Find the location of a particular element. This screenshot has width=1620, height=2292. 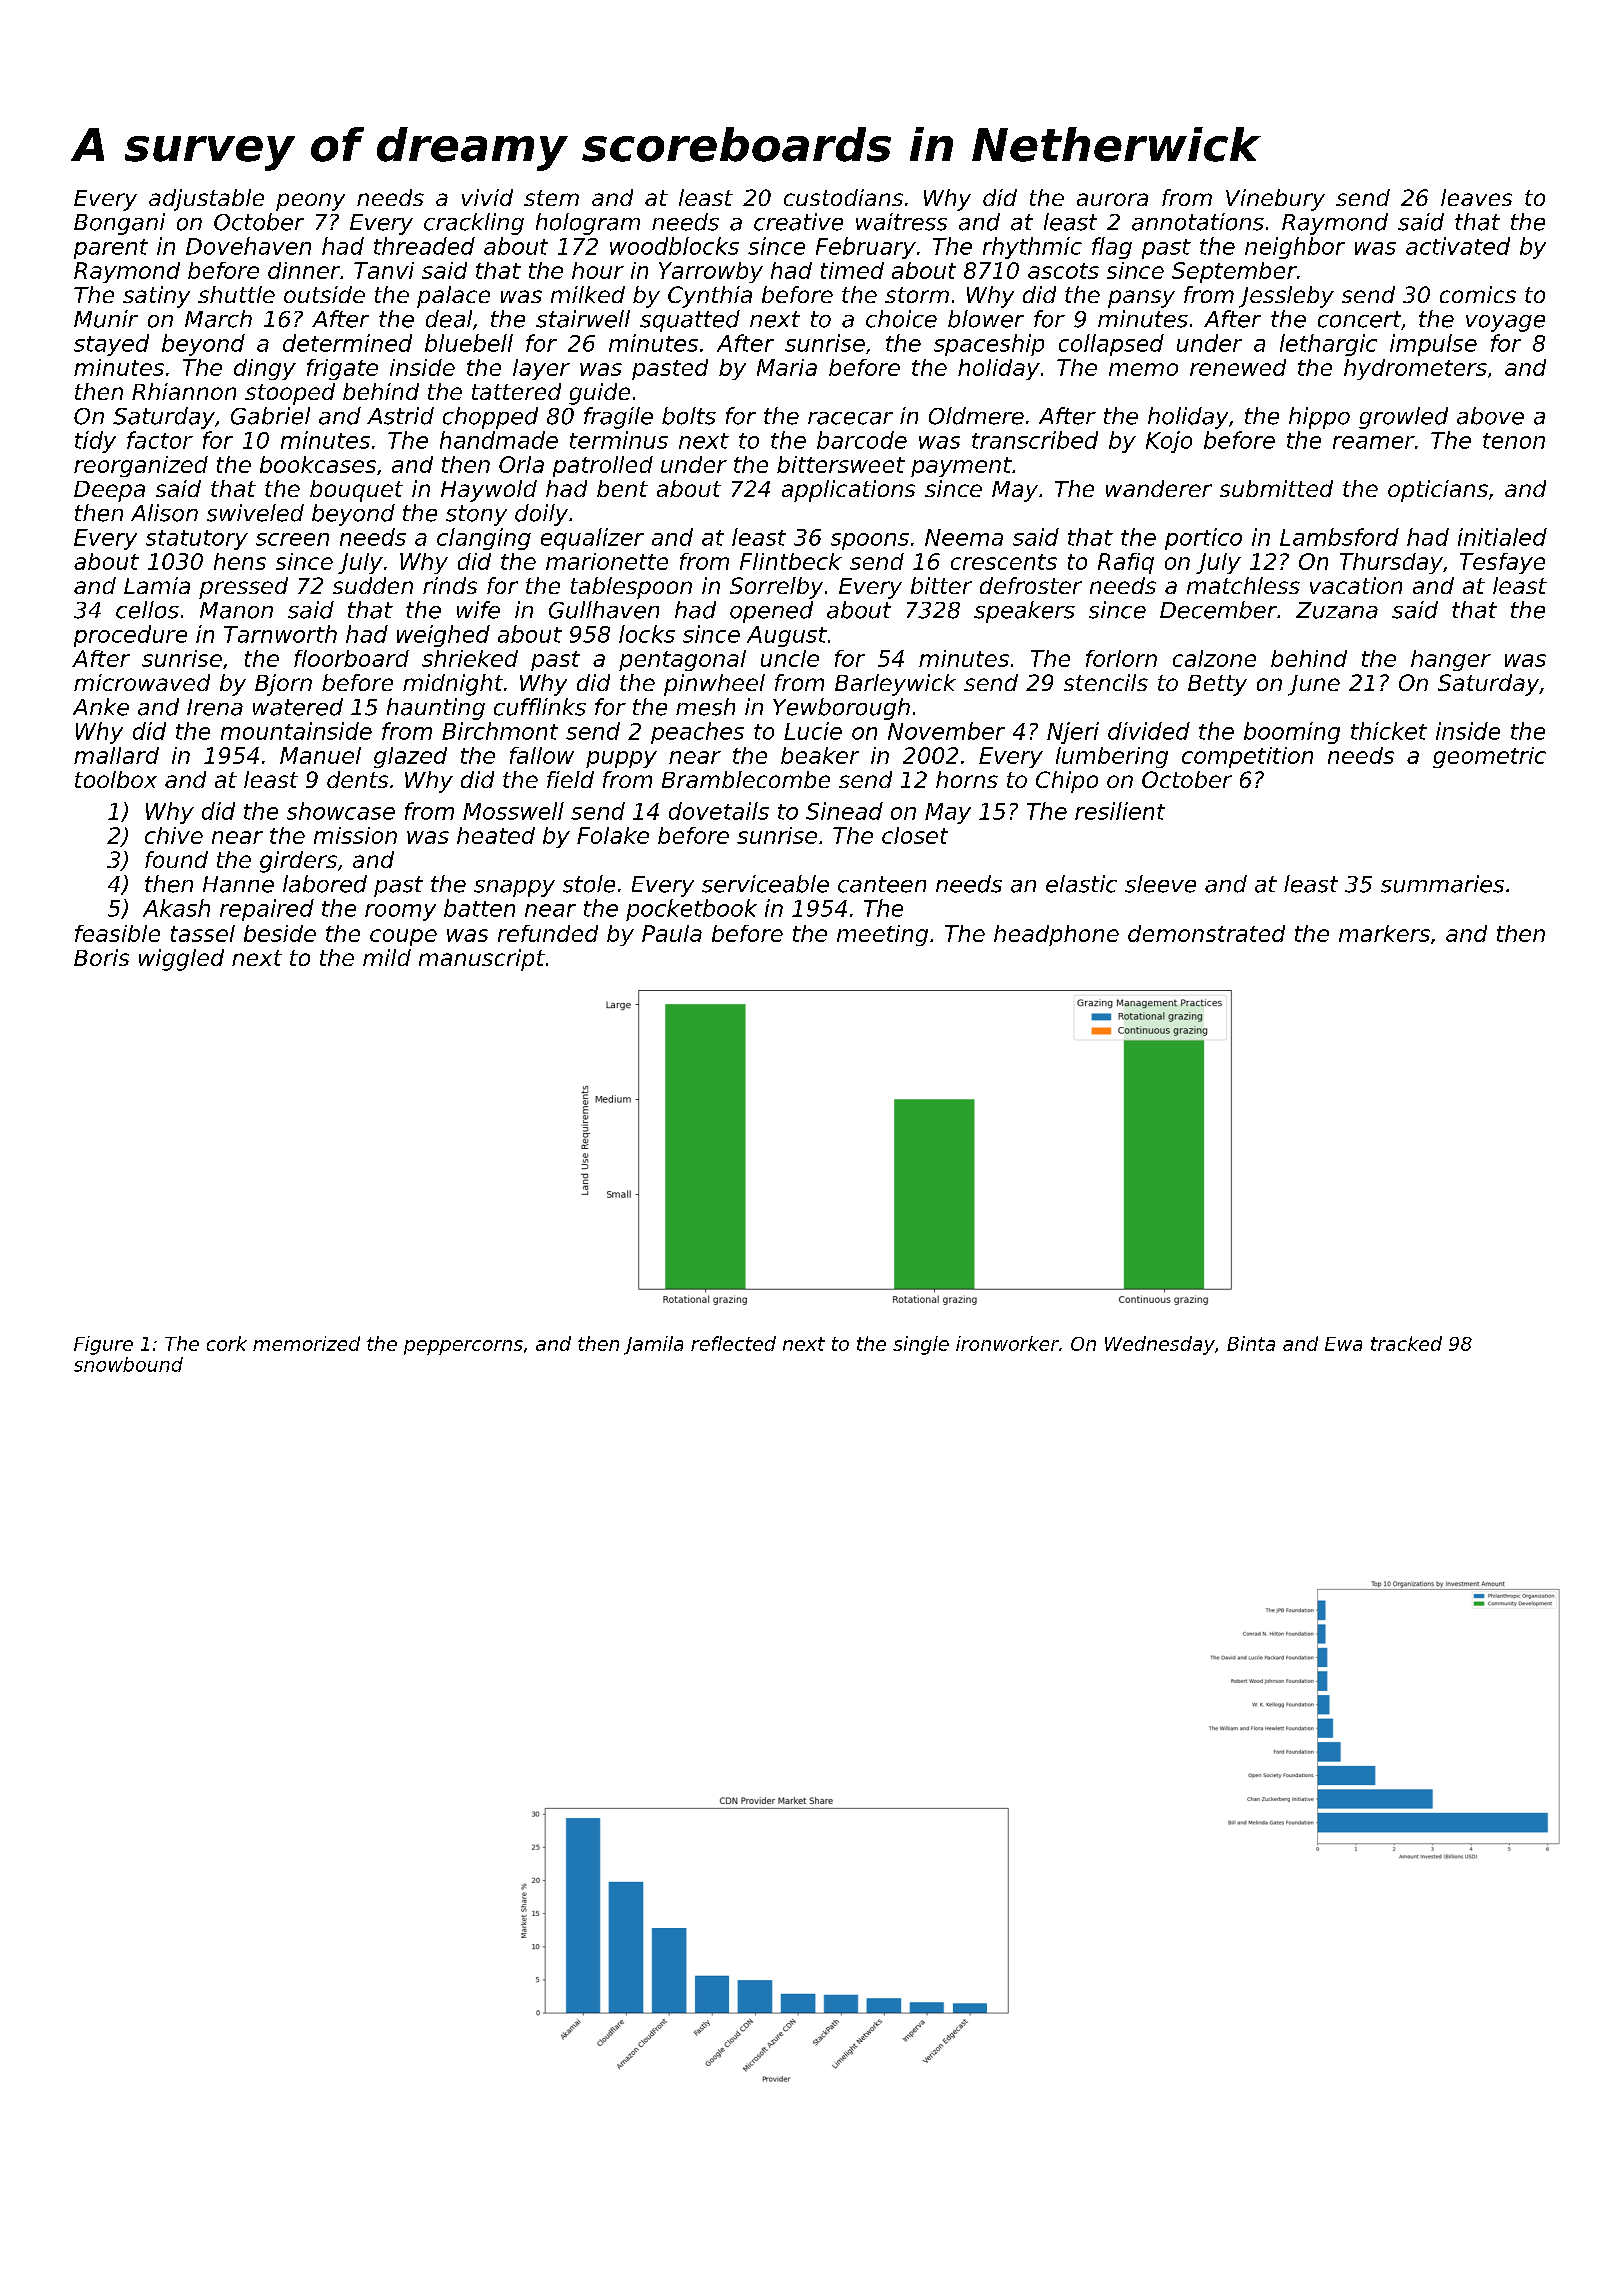

dinner is located at coordinates (304, 270).
